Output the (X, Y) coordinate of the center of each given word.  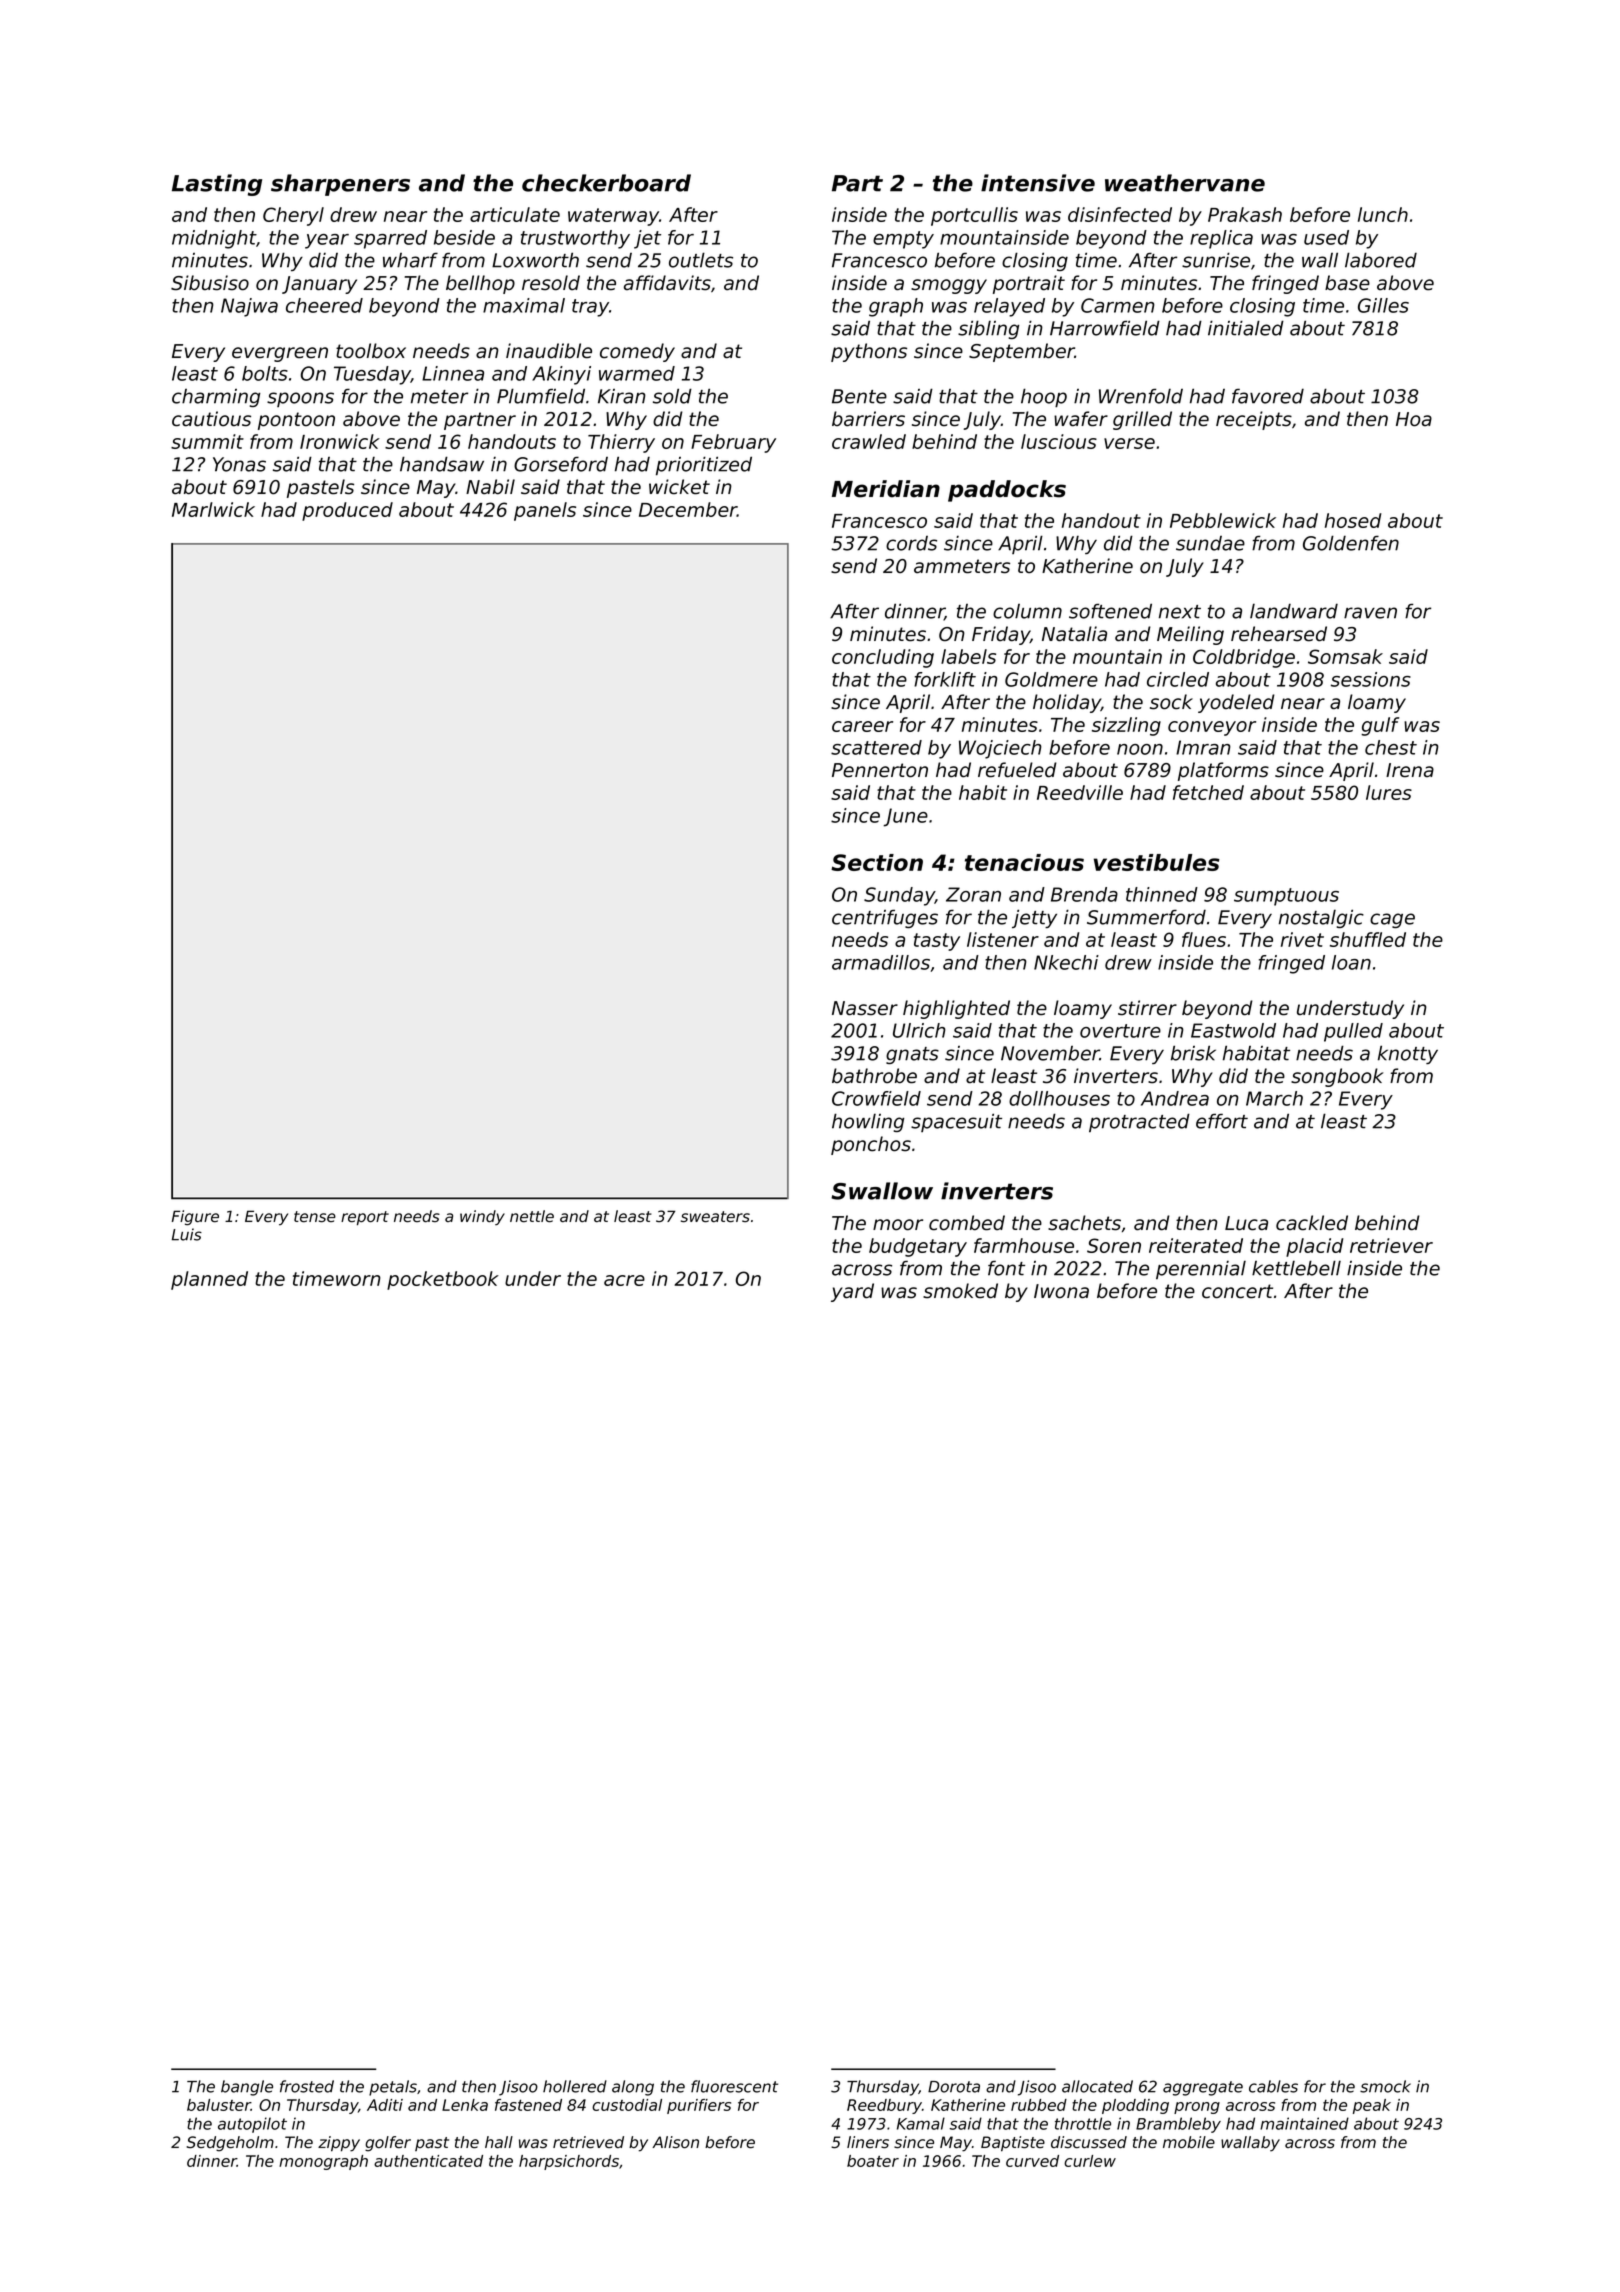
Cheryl (293, 216)
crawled (869, 441)
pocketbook (443, 1280)
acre (624, 1280)
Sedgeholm (230, 2144)
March (1274, 1098)
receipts (1254, 420)
